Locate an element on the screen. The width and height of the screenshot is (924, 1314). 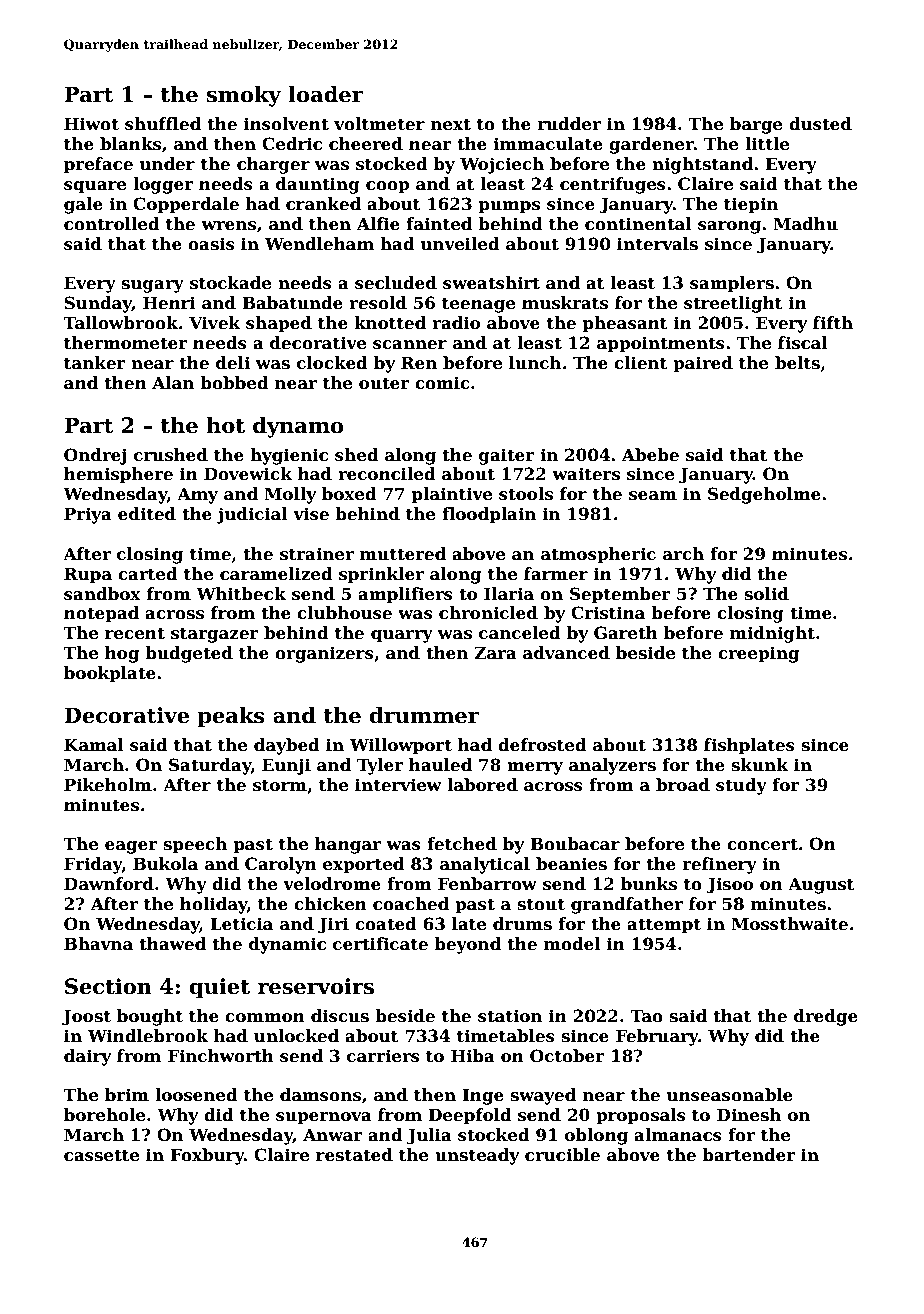
dynamic is located at coordinates (287, 945).
